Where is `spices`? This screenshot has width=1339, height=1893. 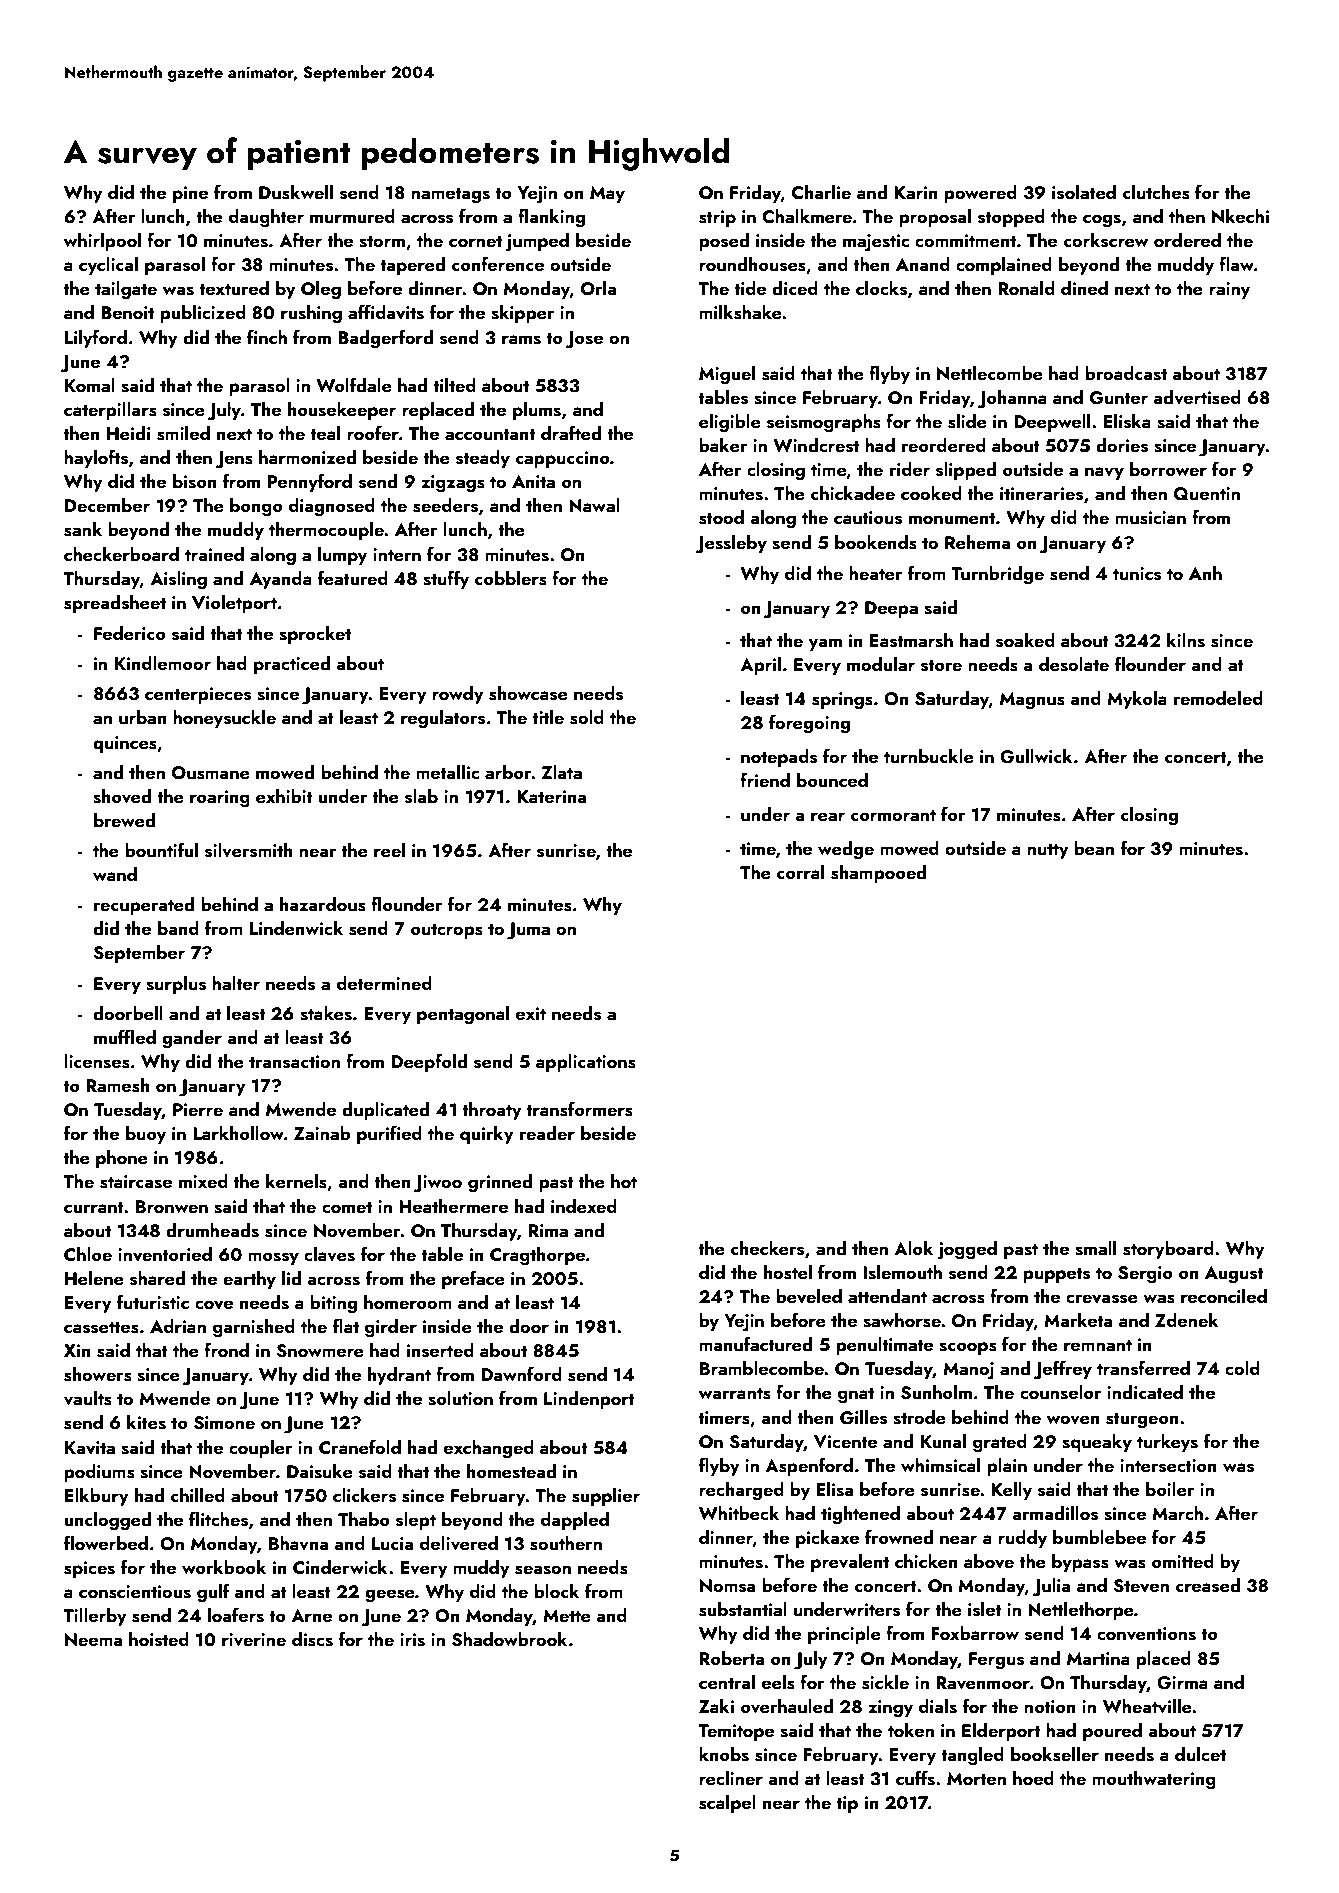 spices is located at coordinates (89, 1569).
